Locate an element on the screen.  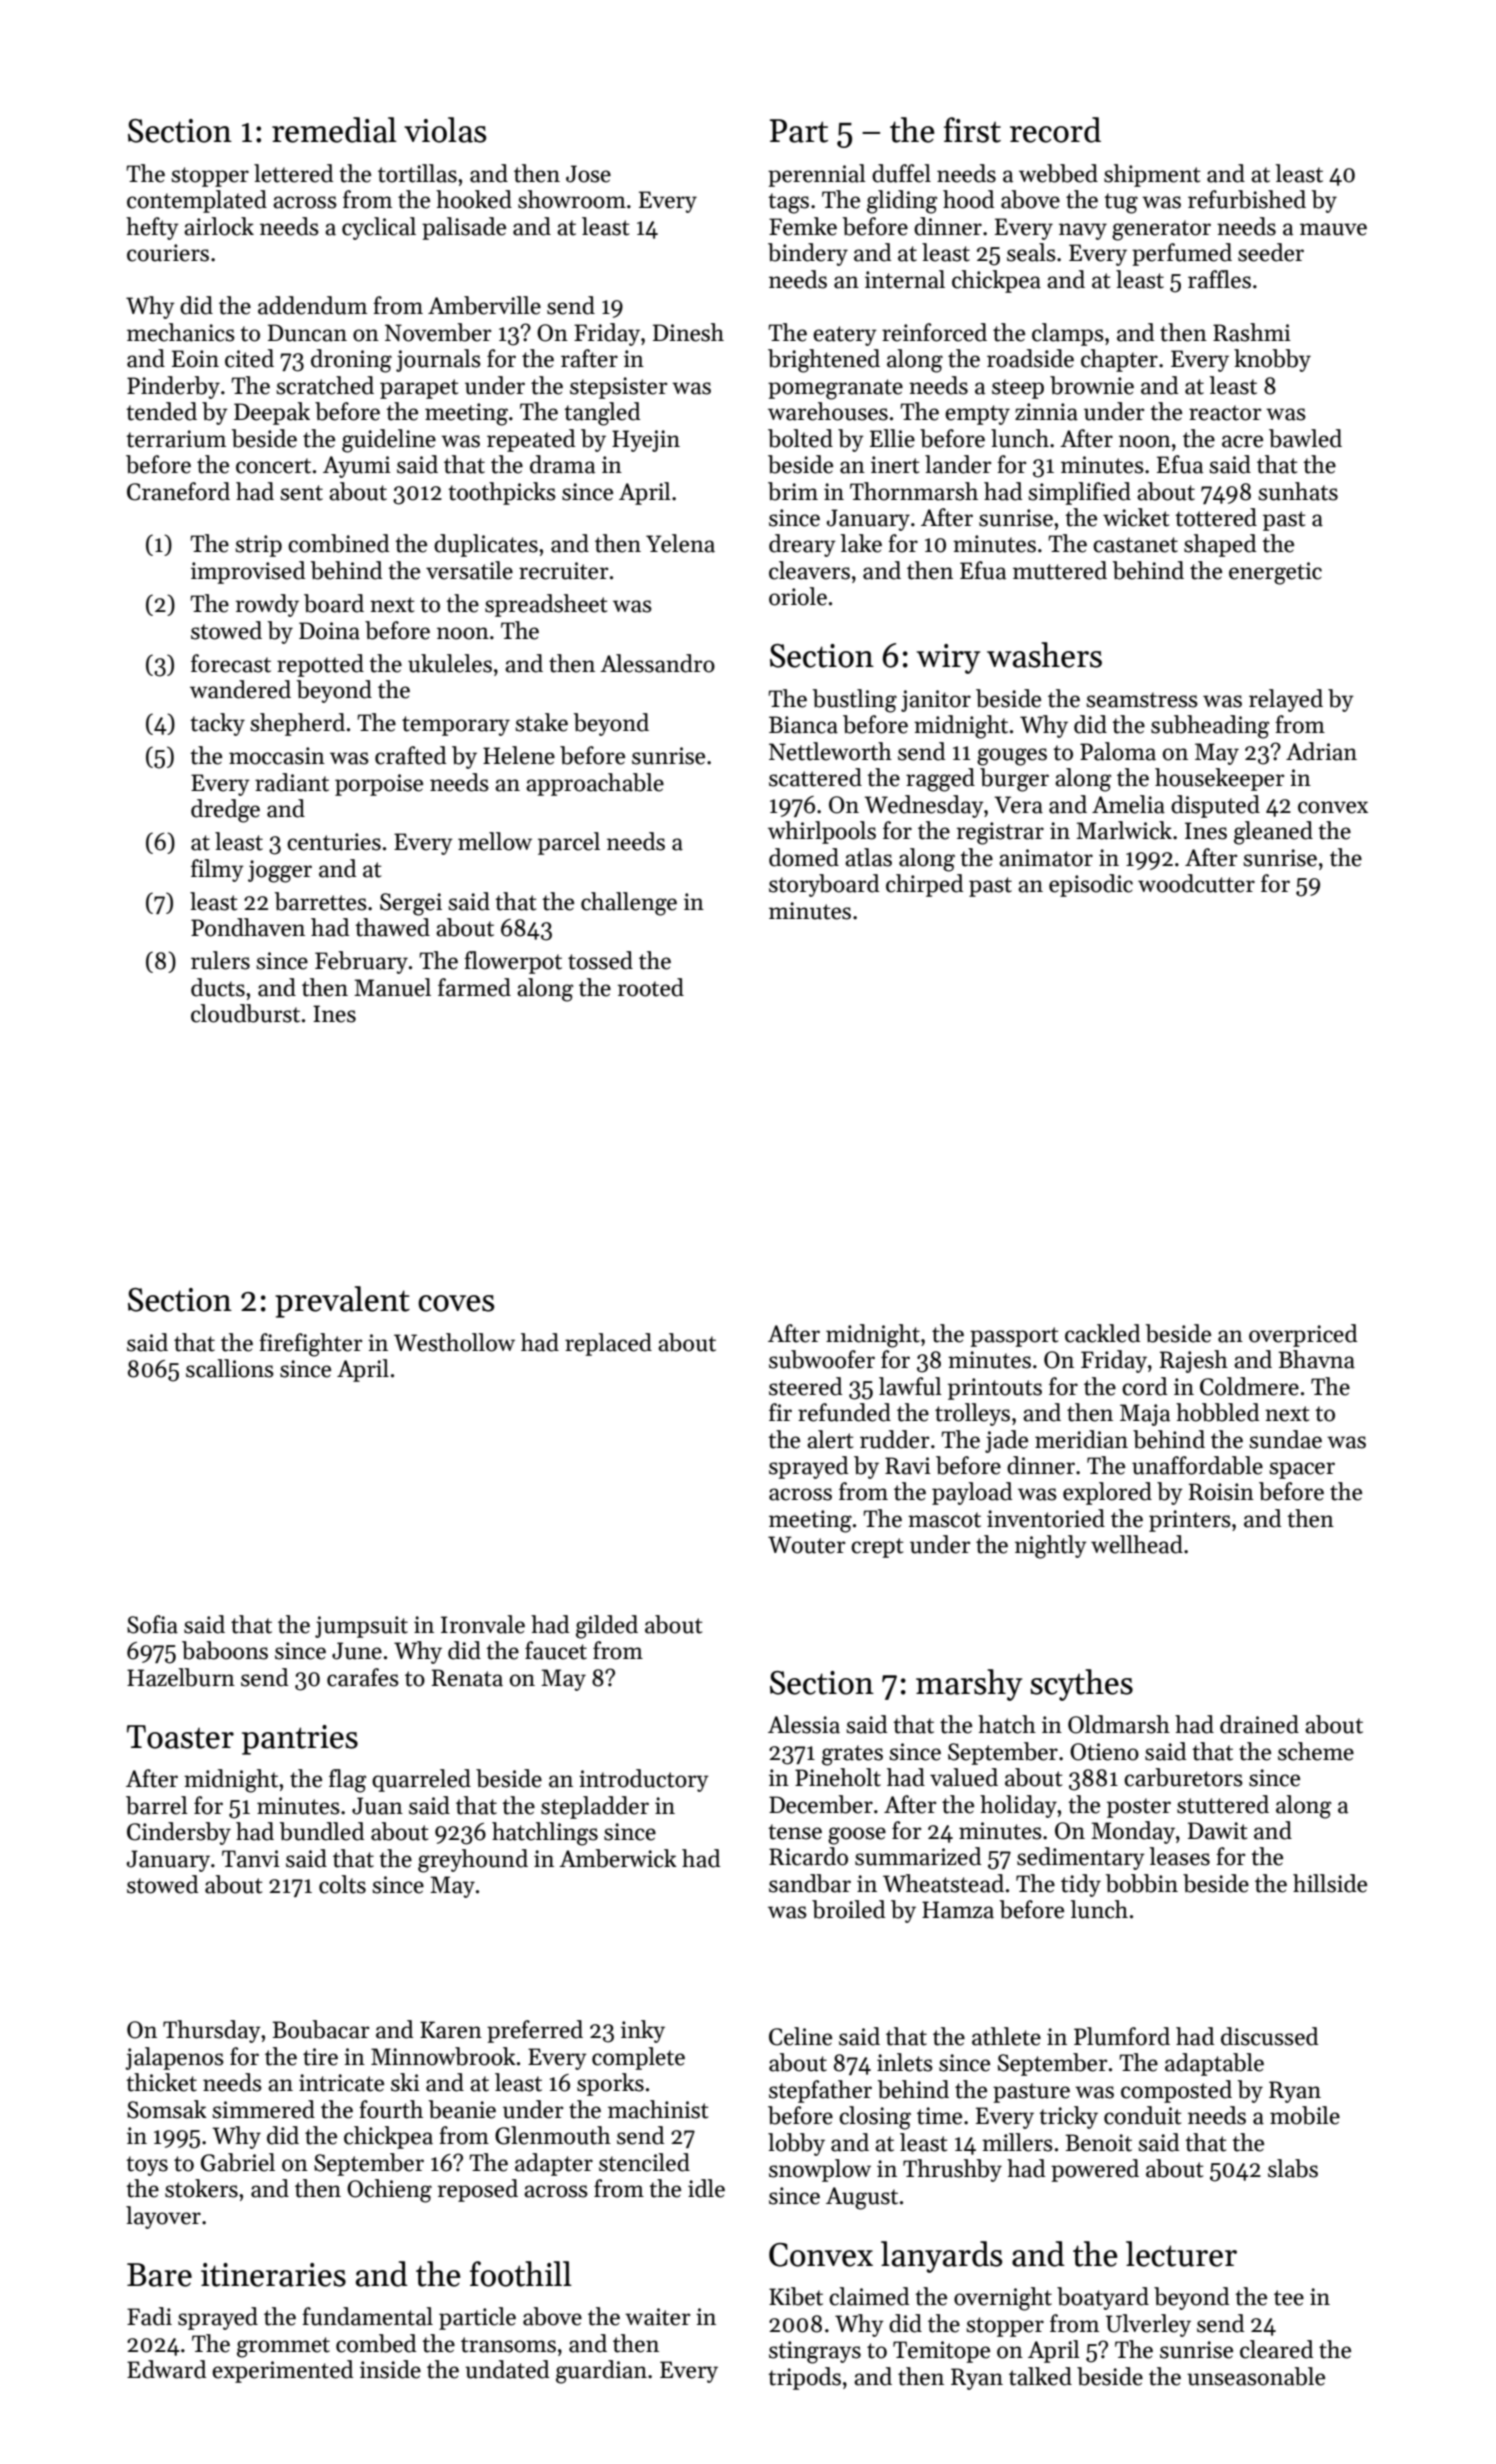
porpoise is located at coordinates (379, 785).
